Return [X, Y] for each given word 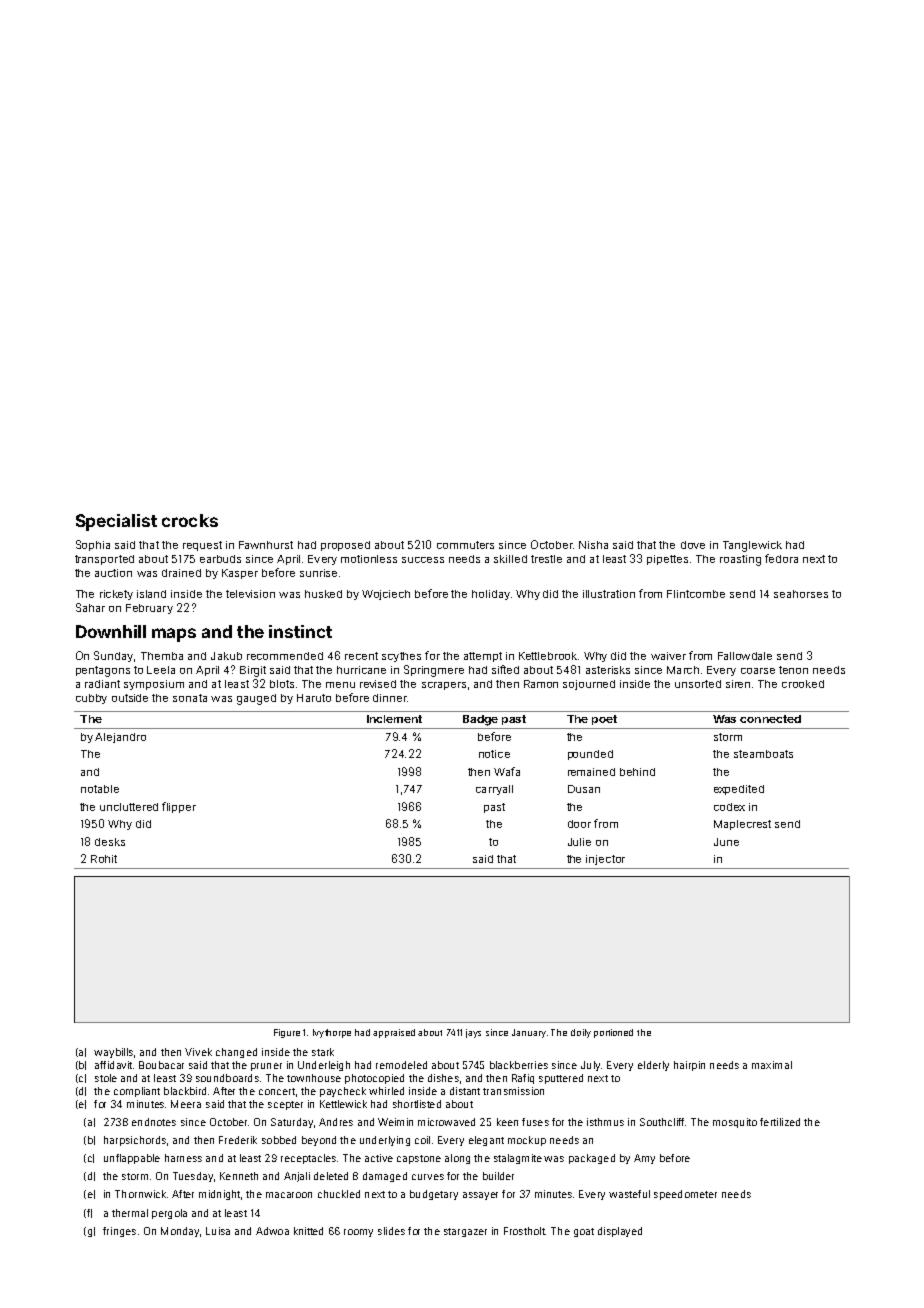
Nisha [593, 545]
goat [584, 1232]
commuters [465, 545]
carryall [494, 790]
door [579, 824]
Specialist [116, 522]
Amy [644, 1159]
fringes [119, 1232]
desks [110, 842]
